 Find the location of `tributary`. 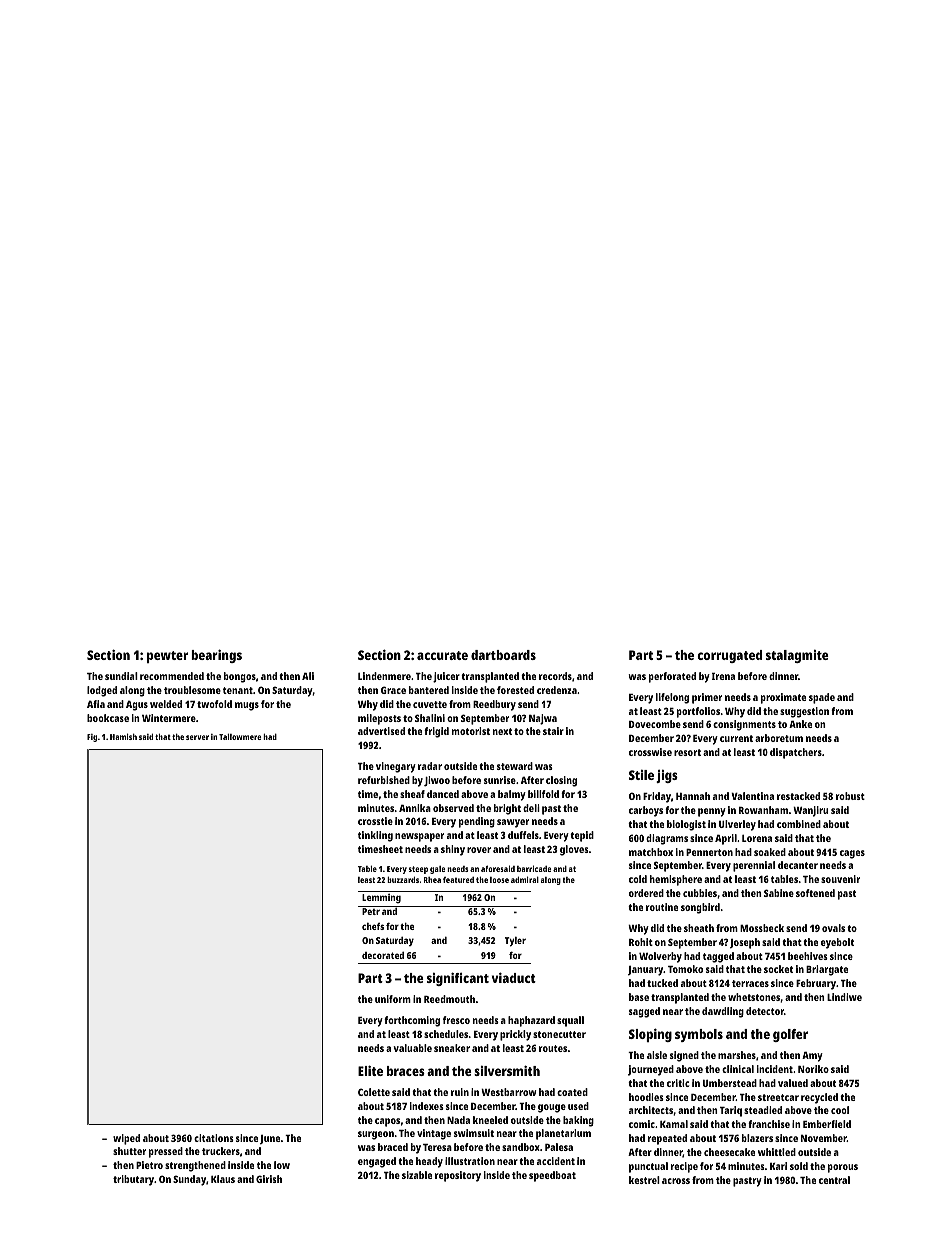

tributary is located at coordinates (133, 1180).
